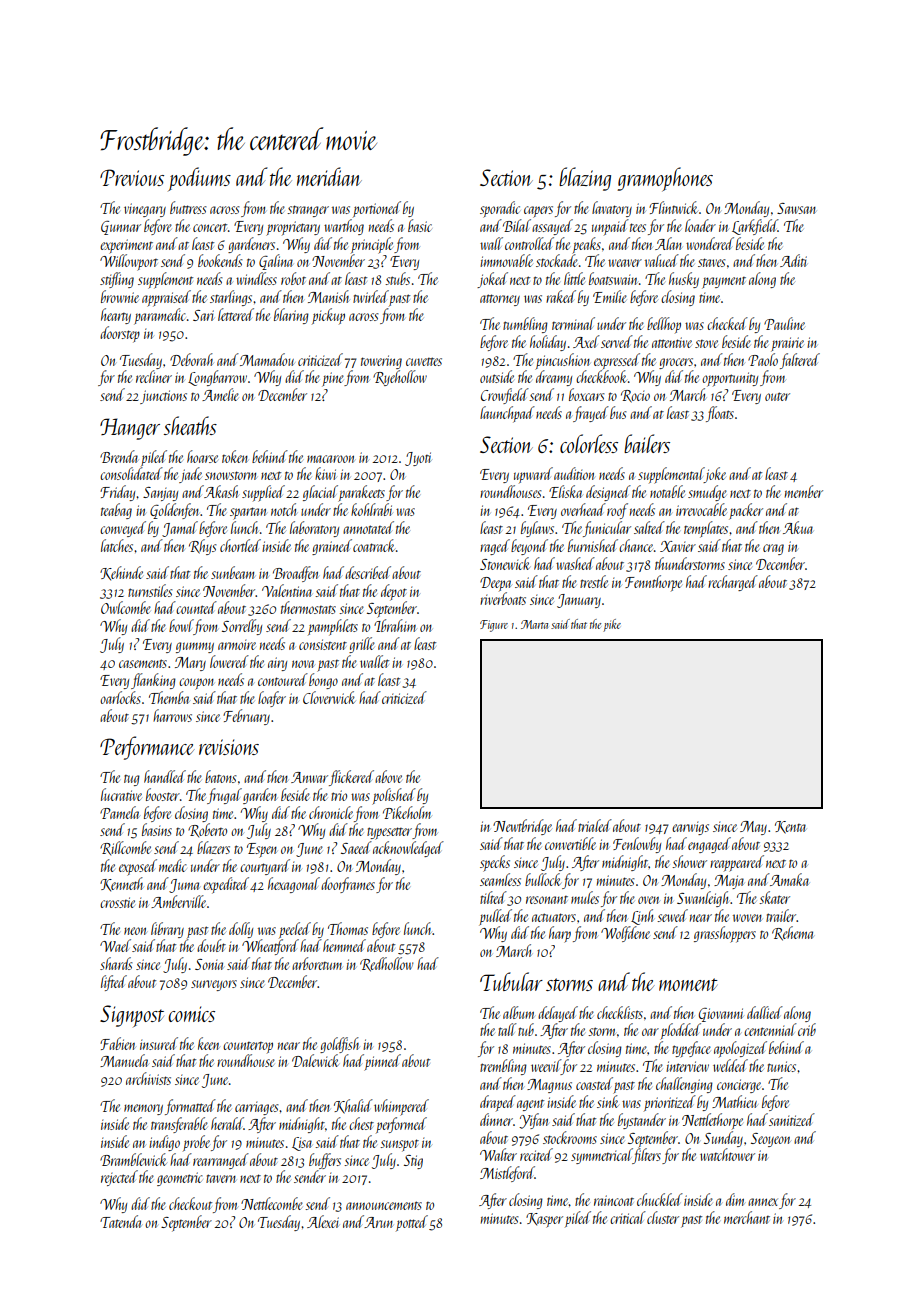 This screenshot has height=1308, width=924. I want to click on Lisa, so click(302, 1144).
